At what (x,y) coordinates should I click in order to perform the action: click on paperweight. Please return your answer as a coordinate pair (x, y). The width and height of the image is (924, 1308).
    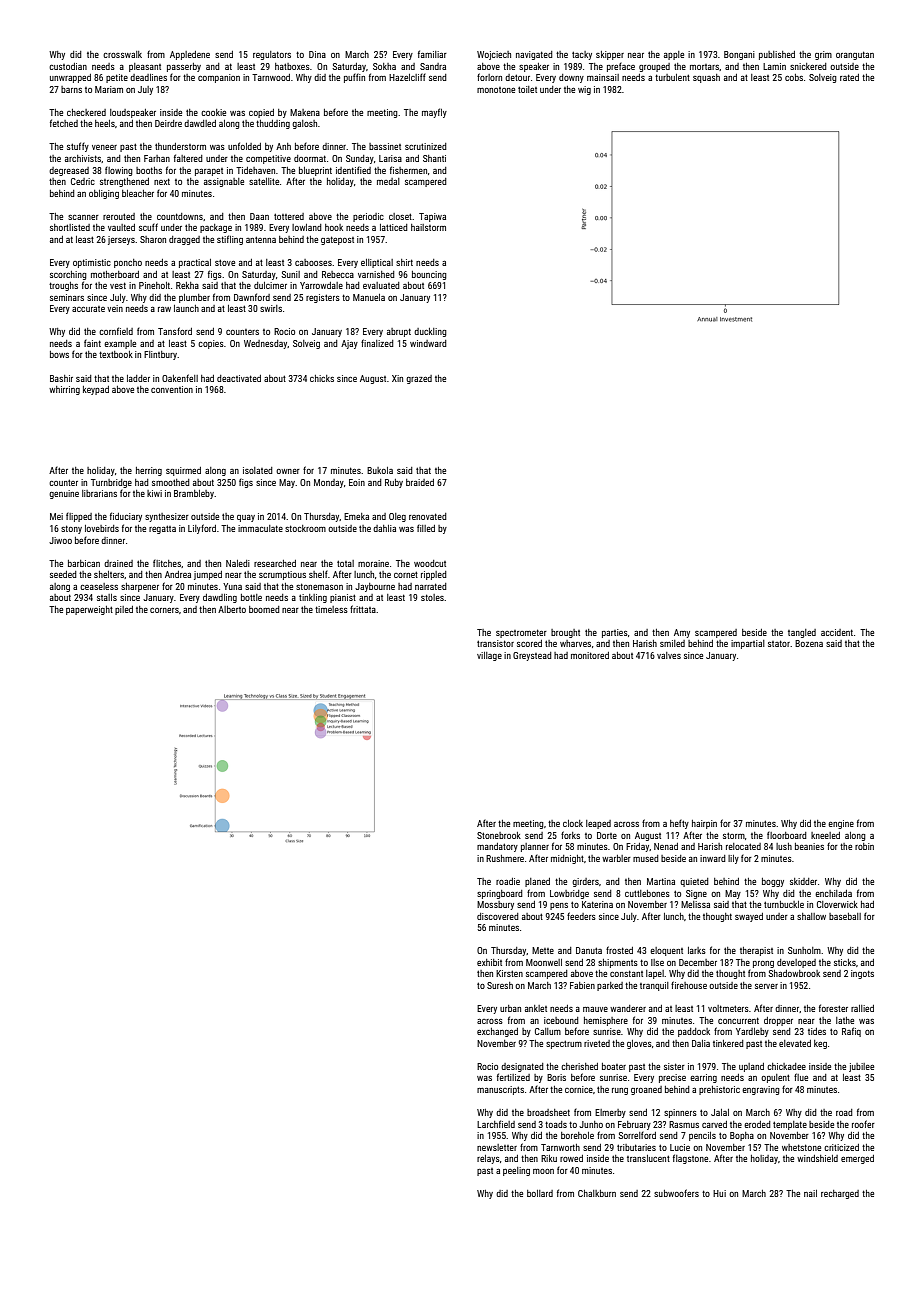
    Looking at the image, I should click on (89, 610).
